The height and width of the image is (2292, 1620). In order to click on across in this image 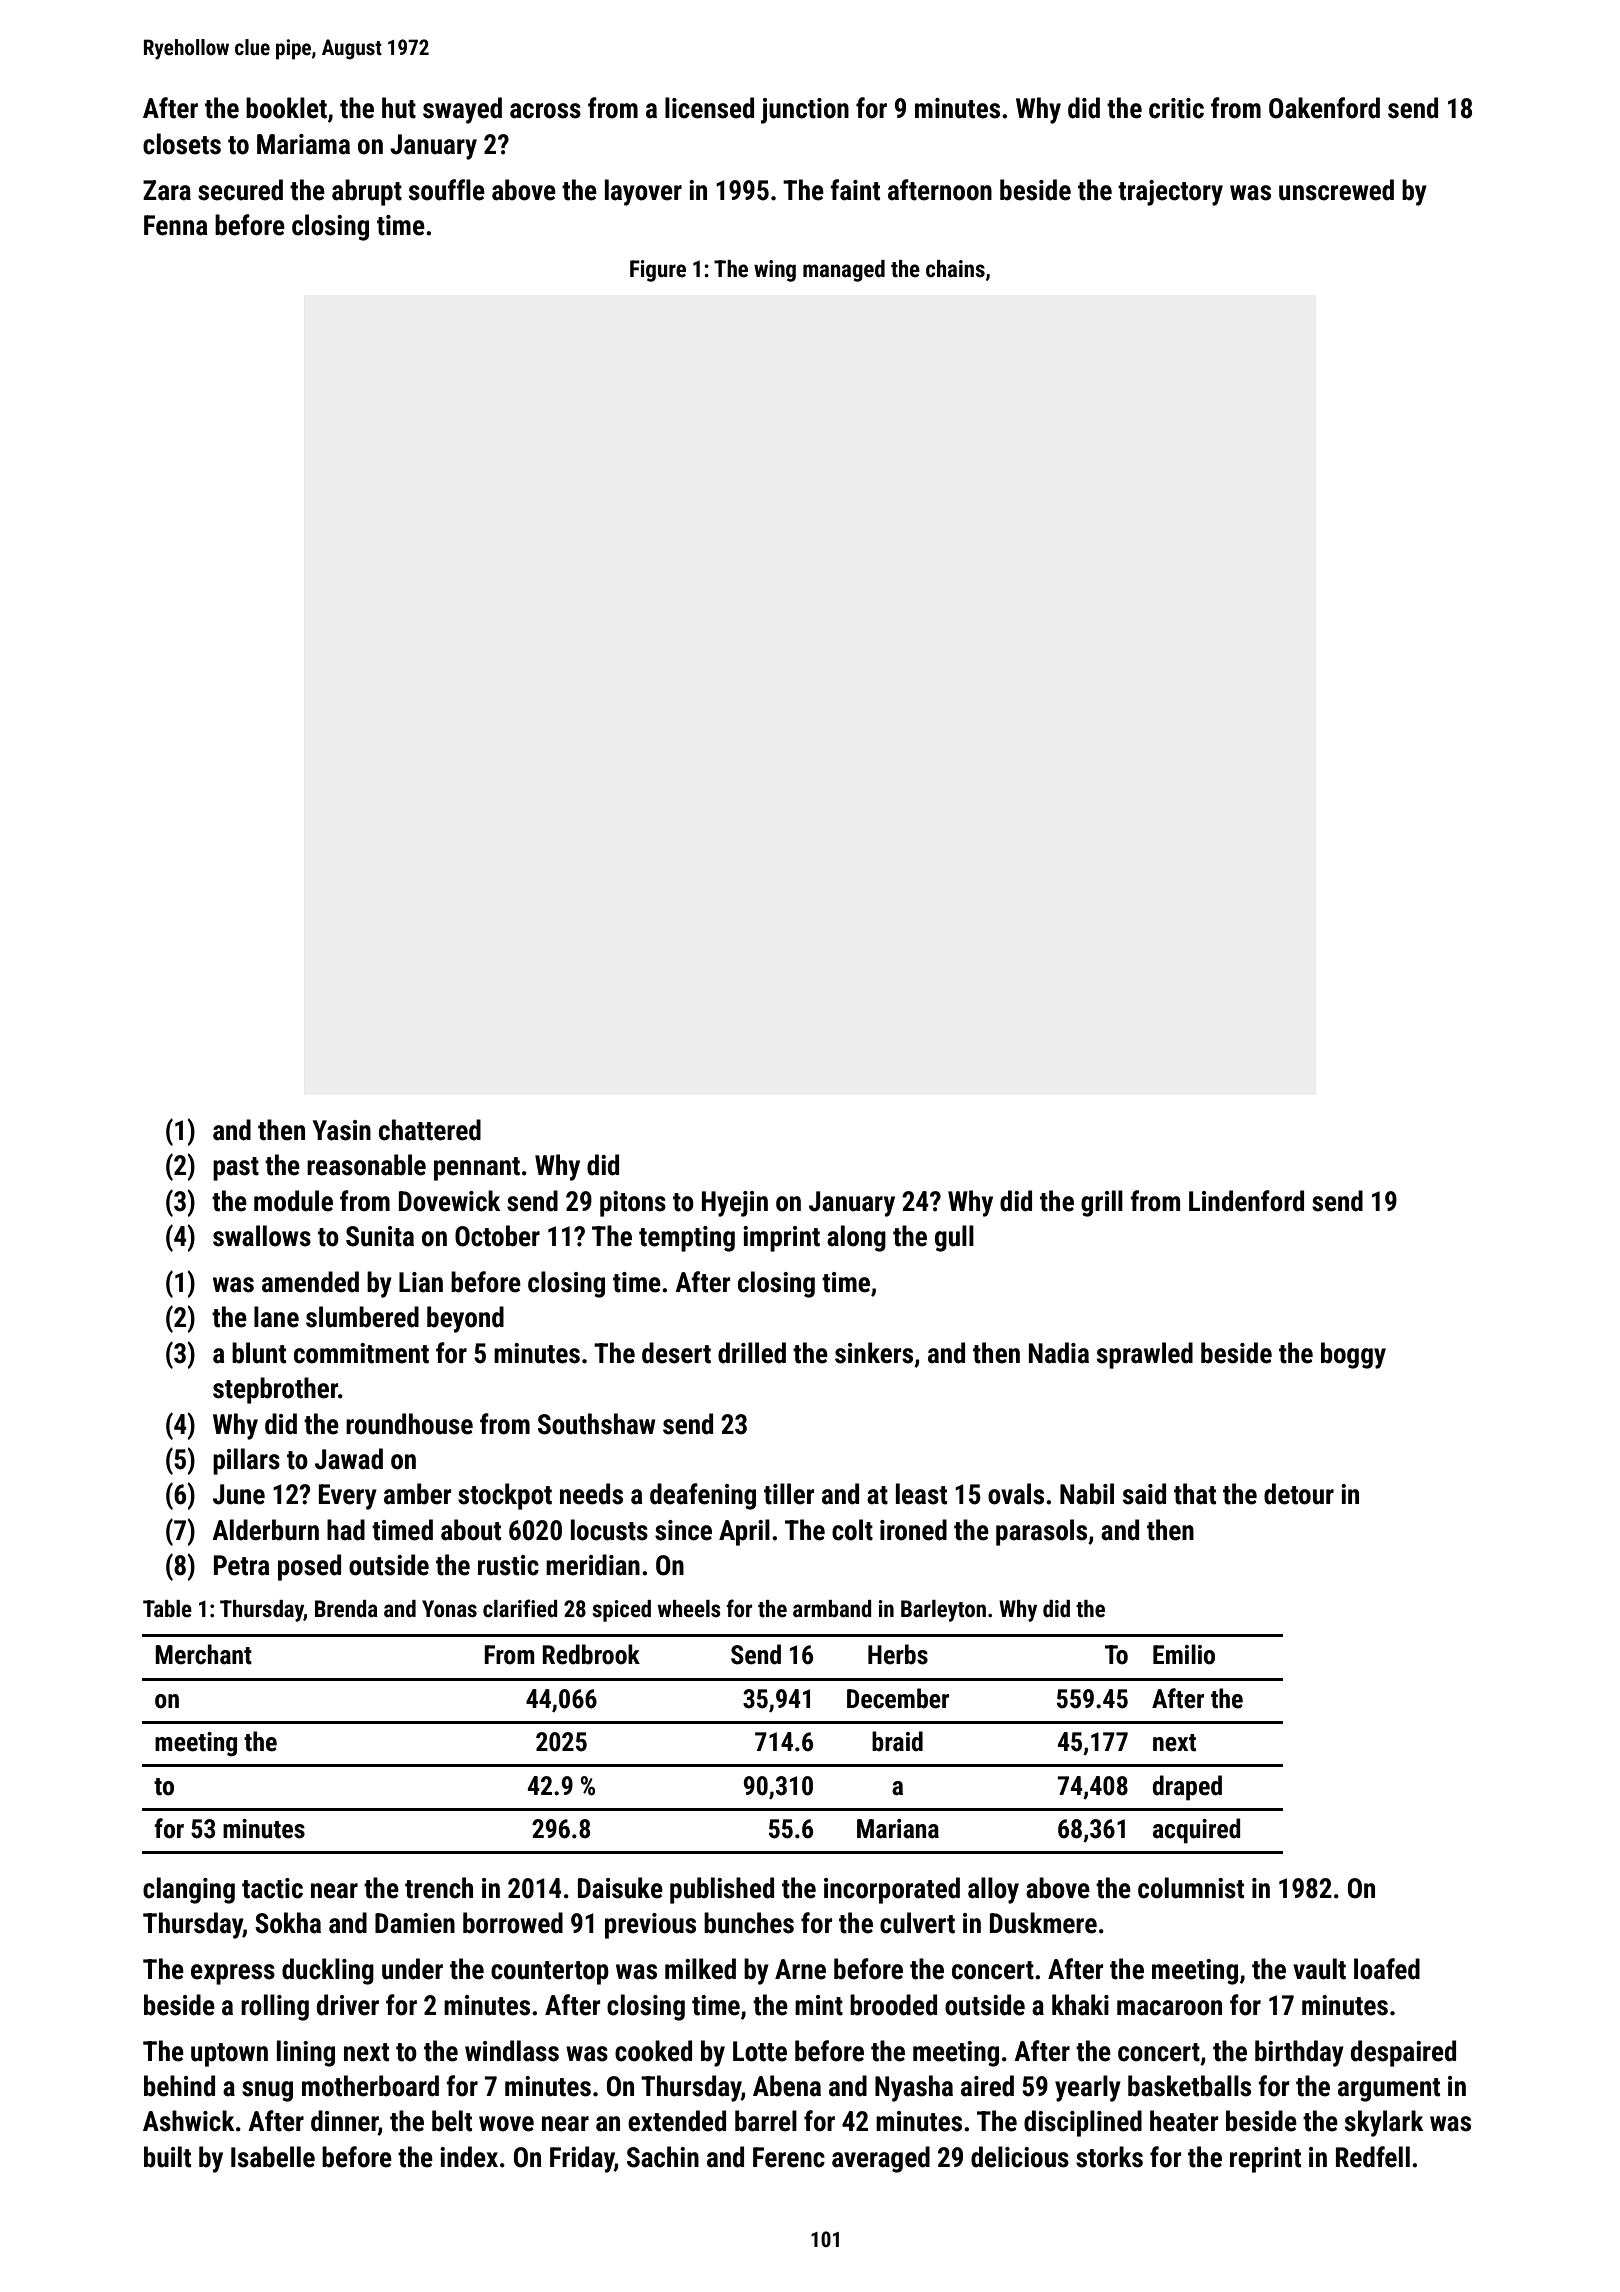, I will do `click(545, 111)`.
